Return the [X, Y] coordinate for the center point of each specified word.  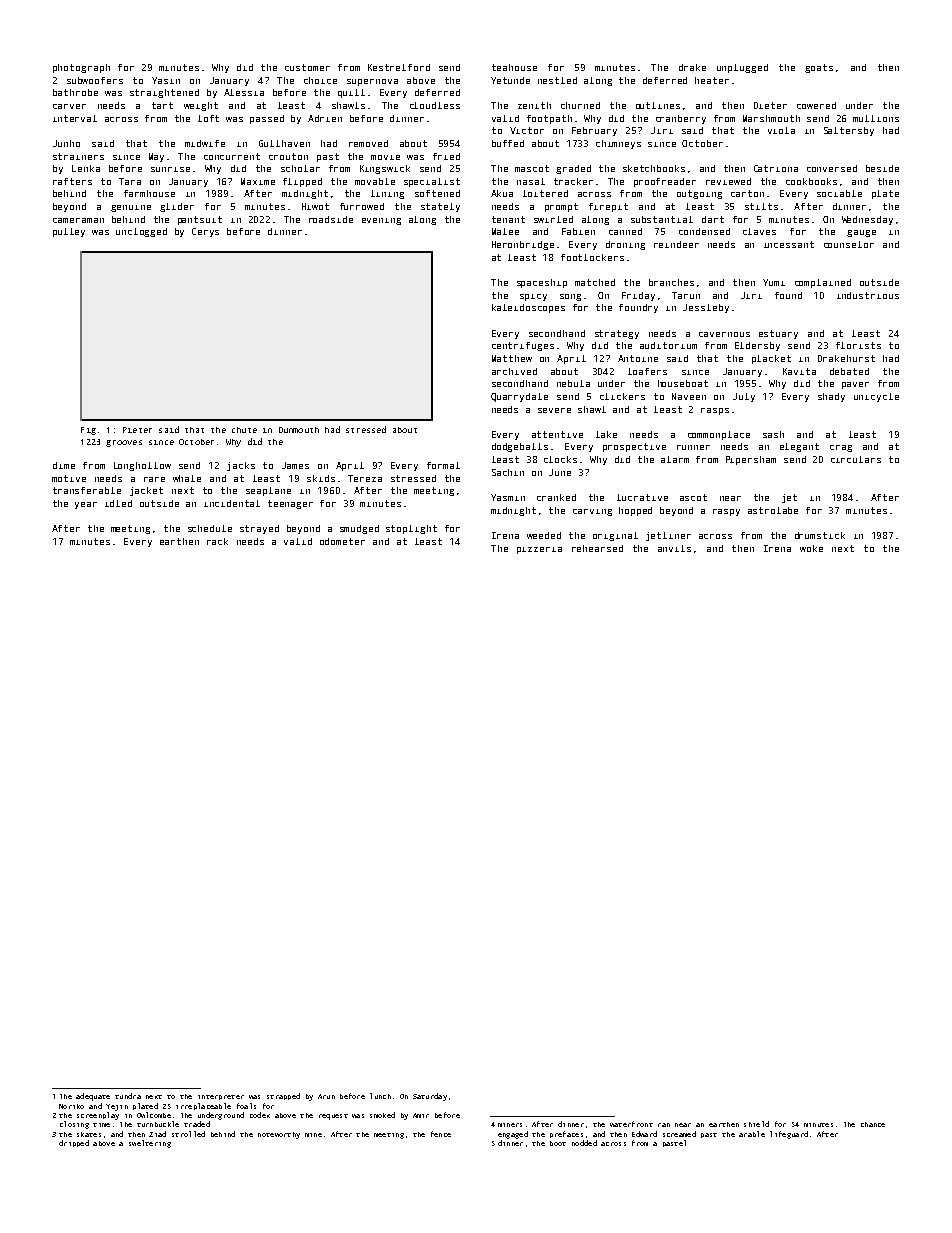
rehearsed [597, 548]
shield [756, 1124]
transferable [87, 490]
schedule [210, 528]
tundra [128, 1096]
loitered [545, 193]
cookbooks [811, 181]
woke [811, 548]
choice [320, 80]
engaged [513, 1135]
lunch [380, 1096]
